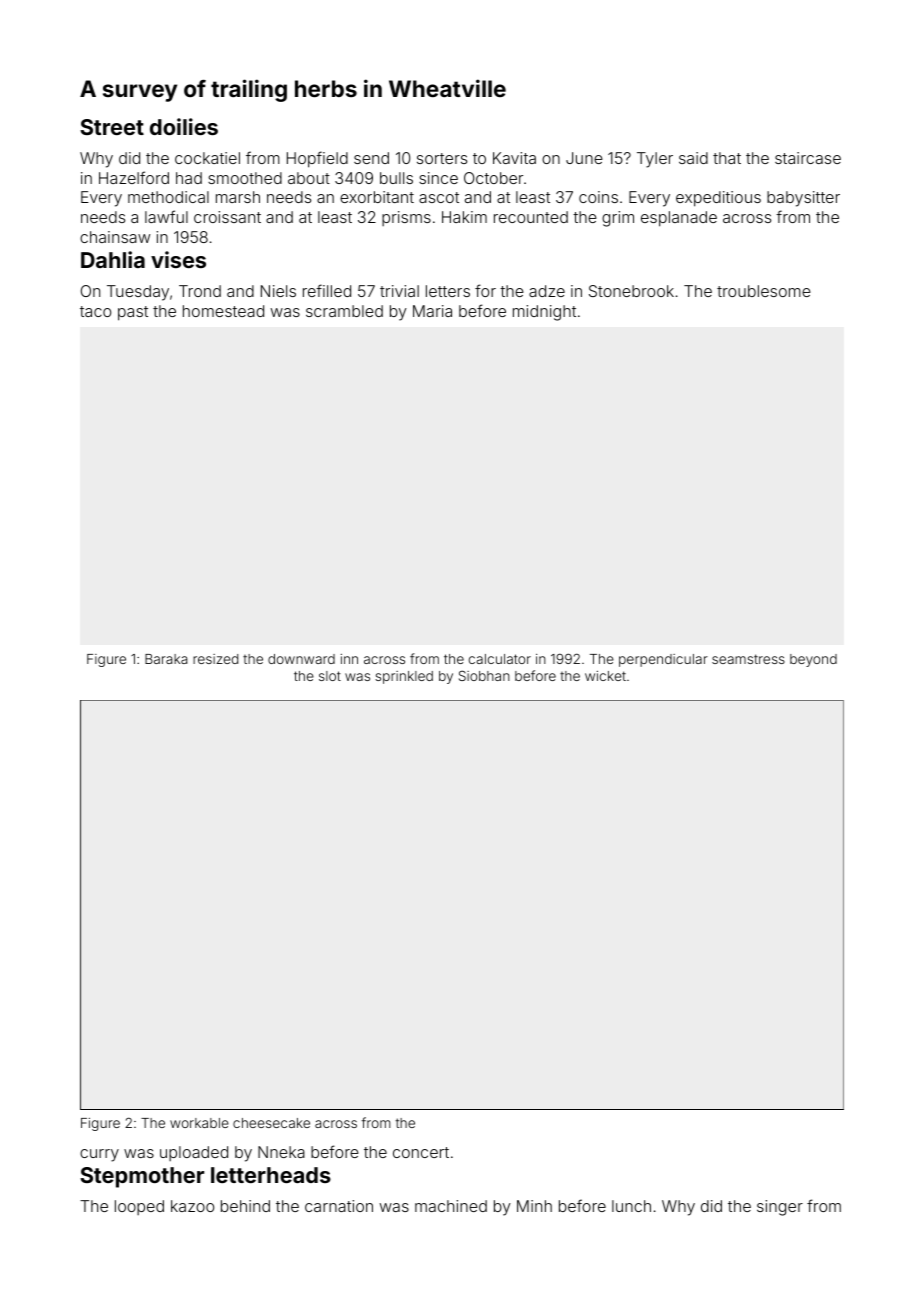 This page has width=924, height=1314. Describe the element at coordinates (133, 313) in the page. I see `past` at that location.
